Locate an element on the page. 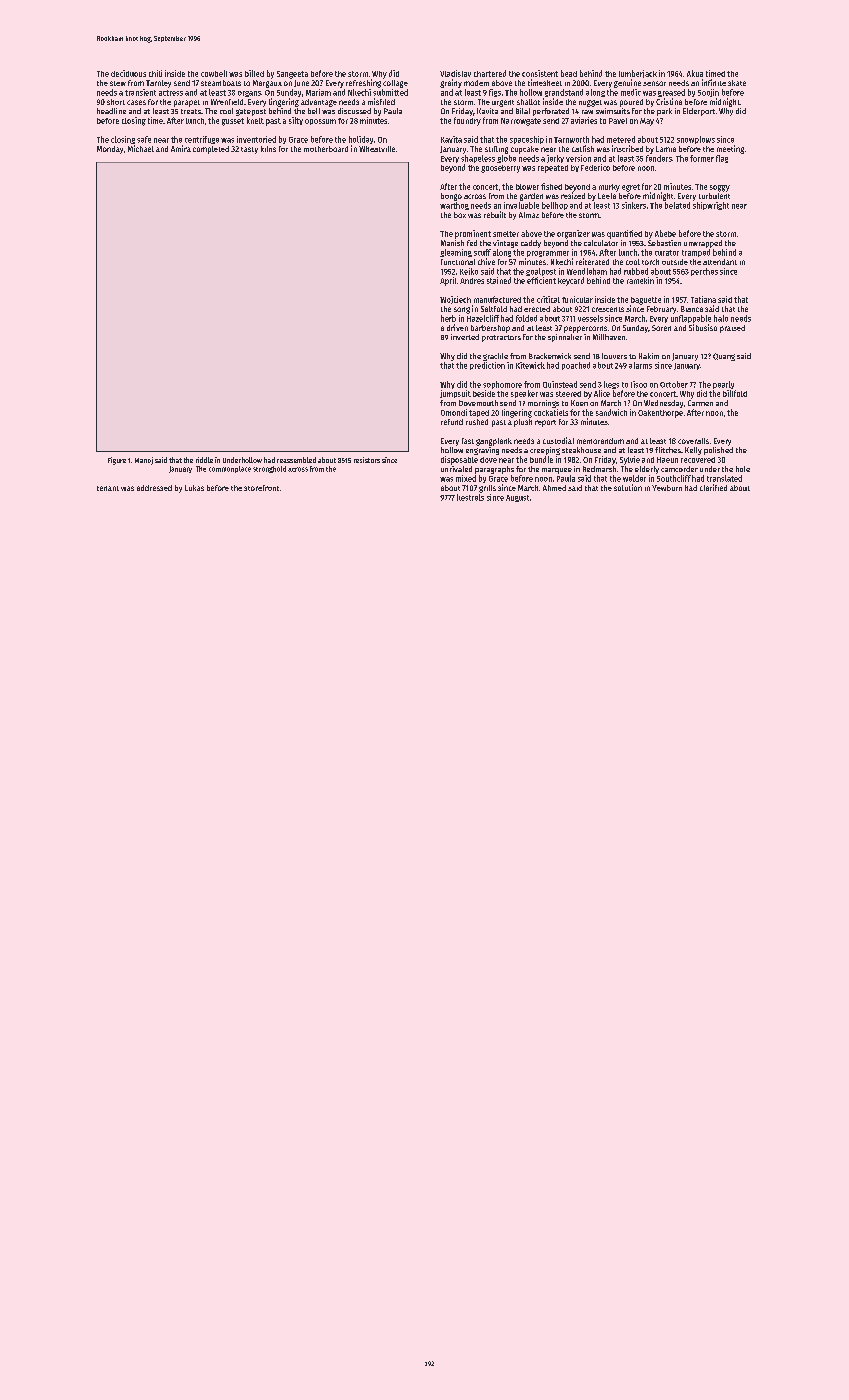  deciduous is located at coordinates (128, 73).
